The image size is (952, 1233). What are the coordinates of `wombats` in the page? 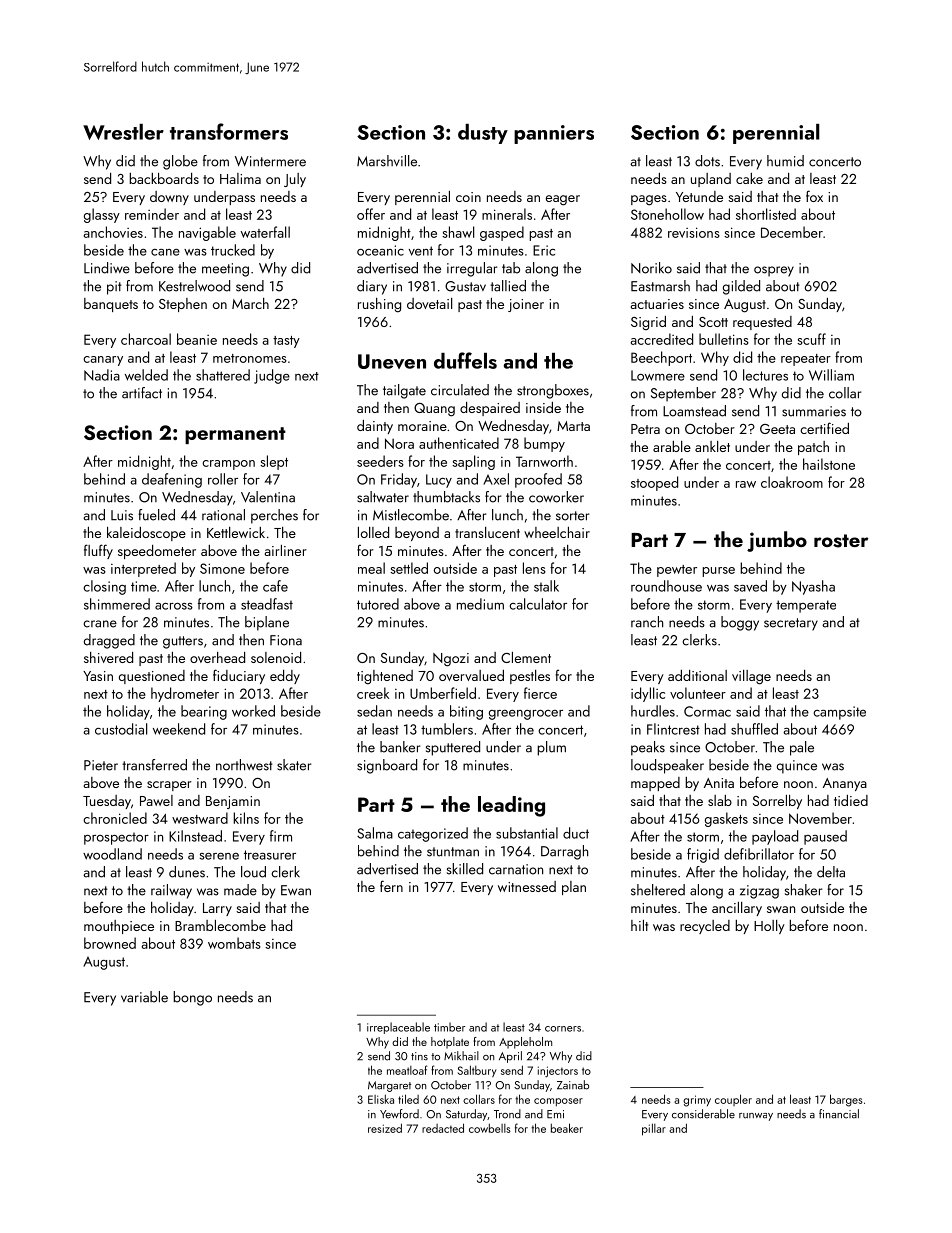 It's located at (234, 943).
